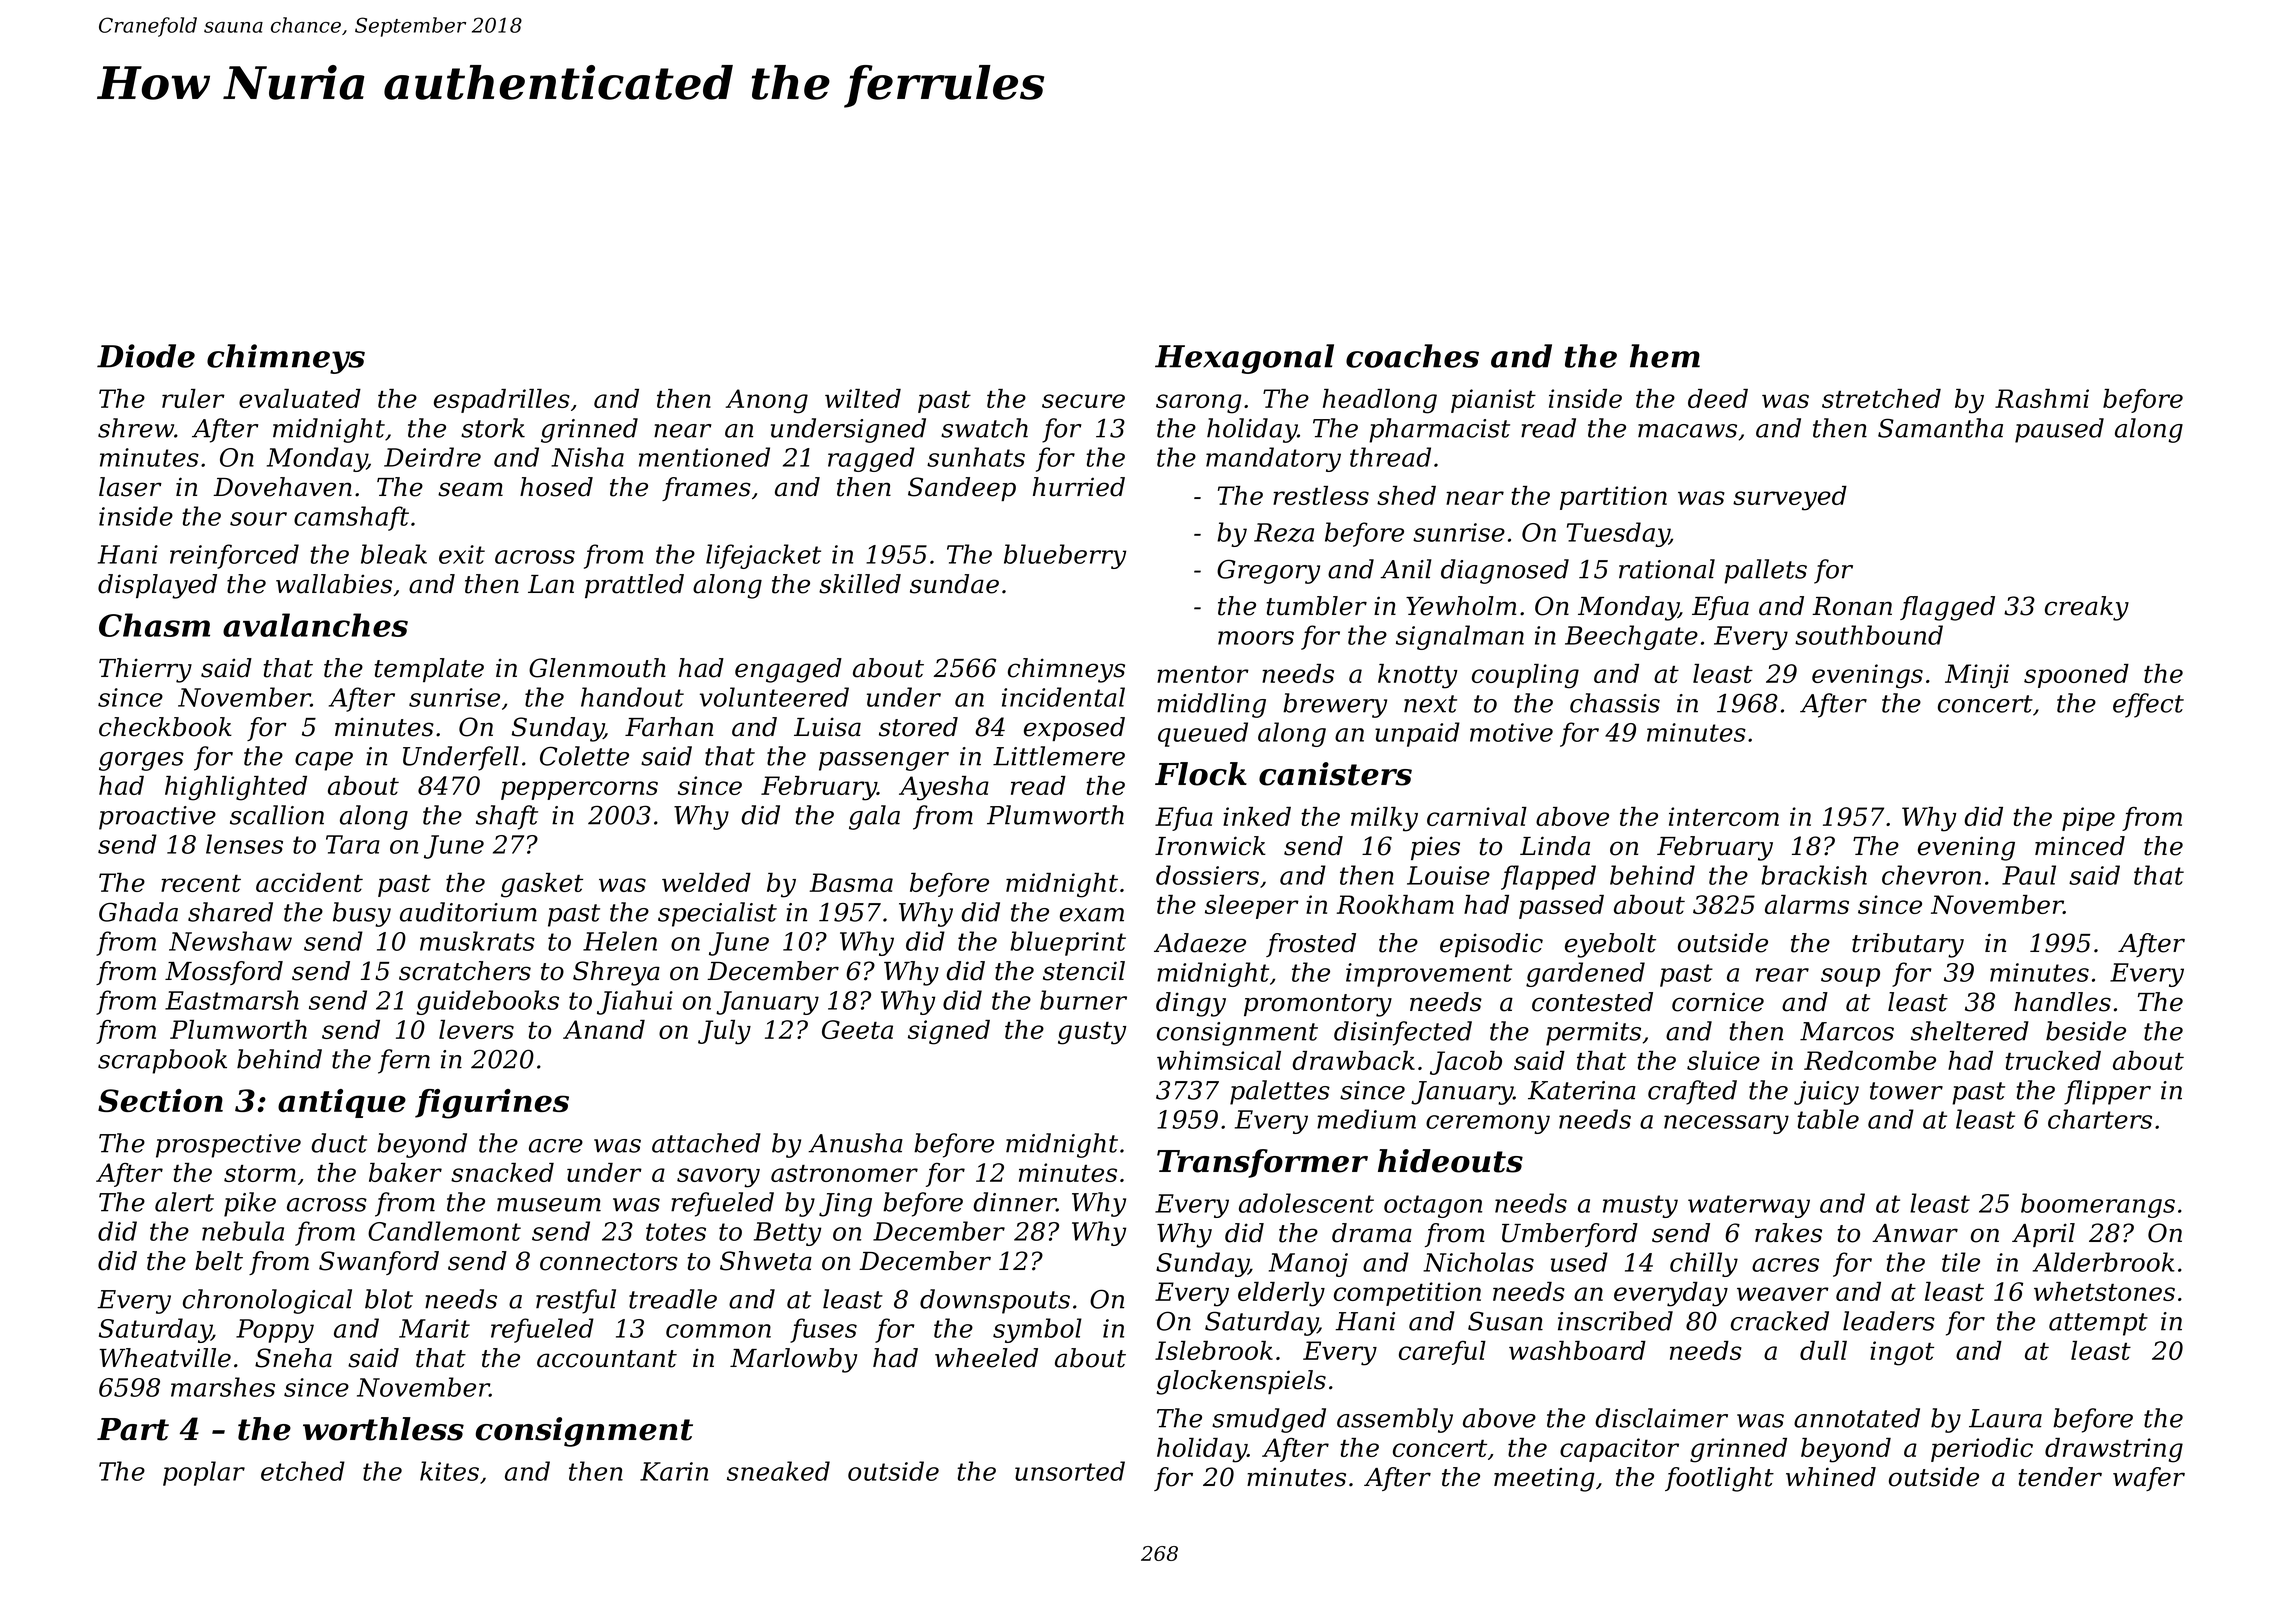 The image size is (2282, 1614). What do you see at coordinates (383, 1429) in the image?
I see `worthless` at bounding box center [383, 1429].
